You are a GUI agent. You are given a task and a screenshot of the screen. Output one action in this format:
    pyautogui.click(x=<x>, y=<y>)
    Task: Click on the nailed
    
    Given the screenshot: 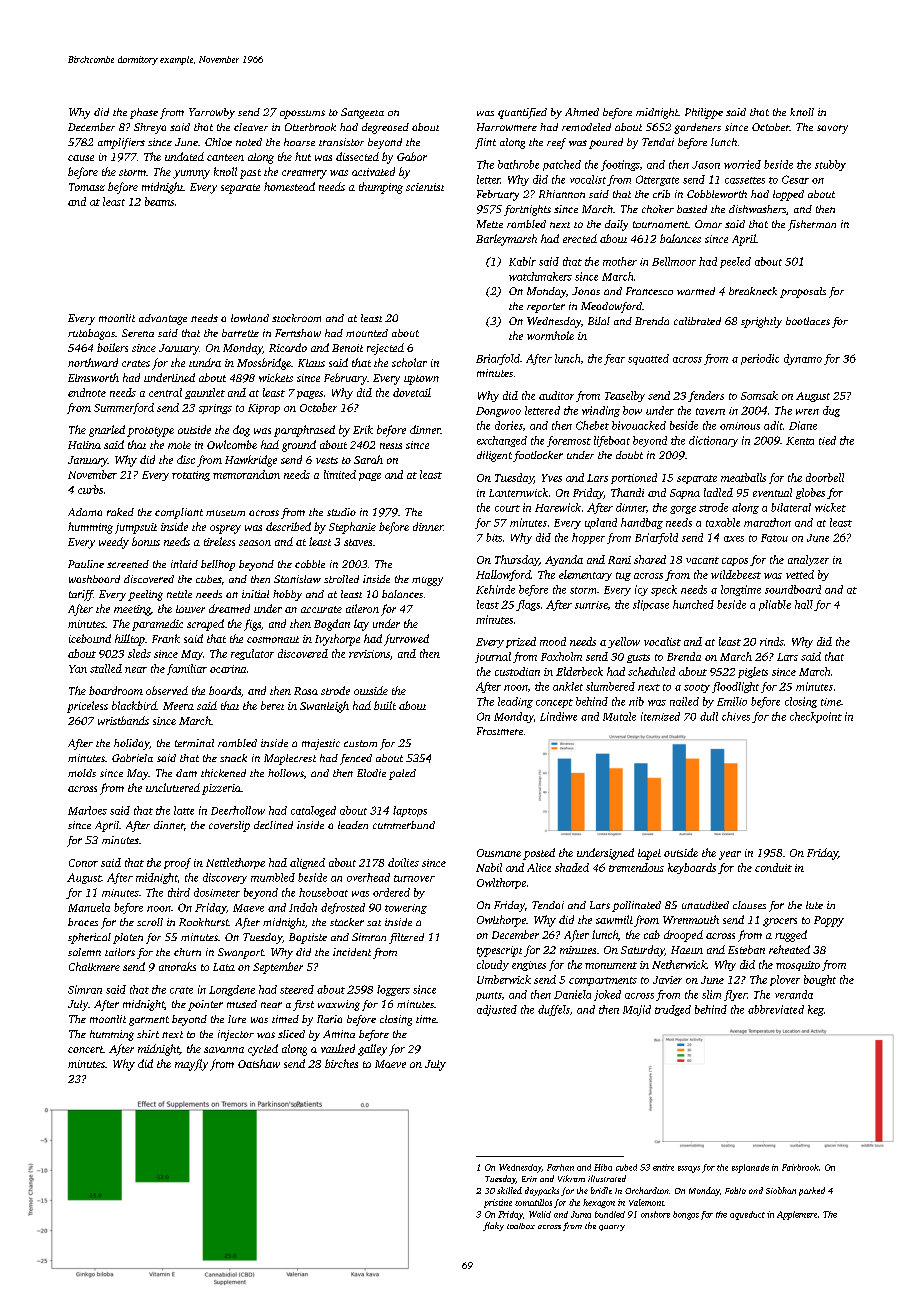 What is the action you would take?
    pyautogui.click(x=684, y=701)
